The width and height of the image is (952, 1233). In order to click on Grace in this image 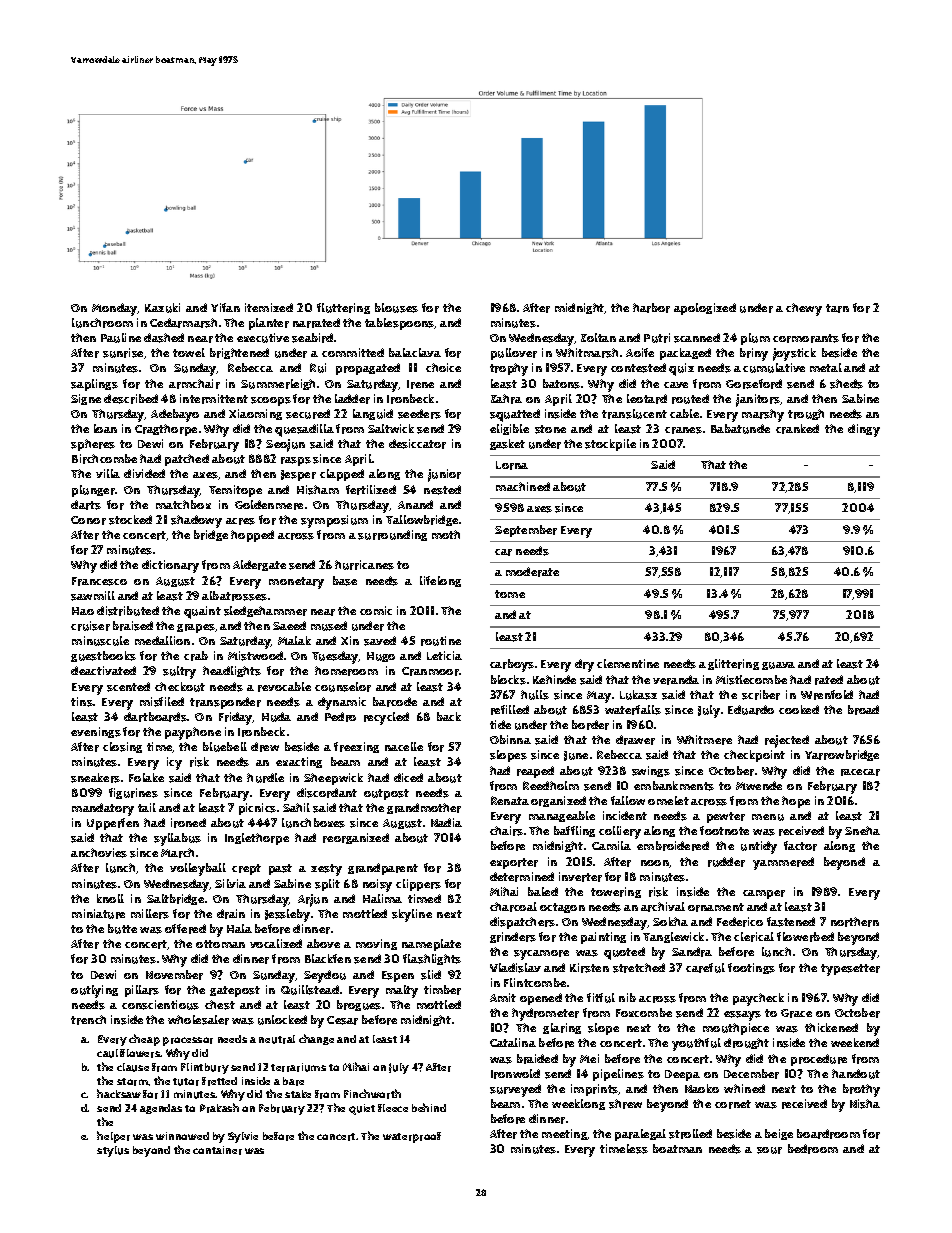, I will do `click(796, 1013)`.
